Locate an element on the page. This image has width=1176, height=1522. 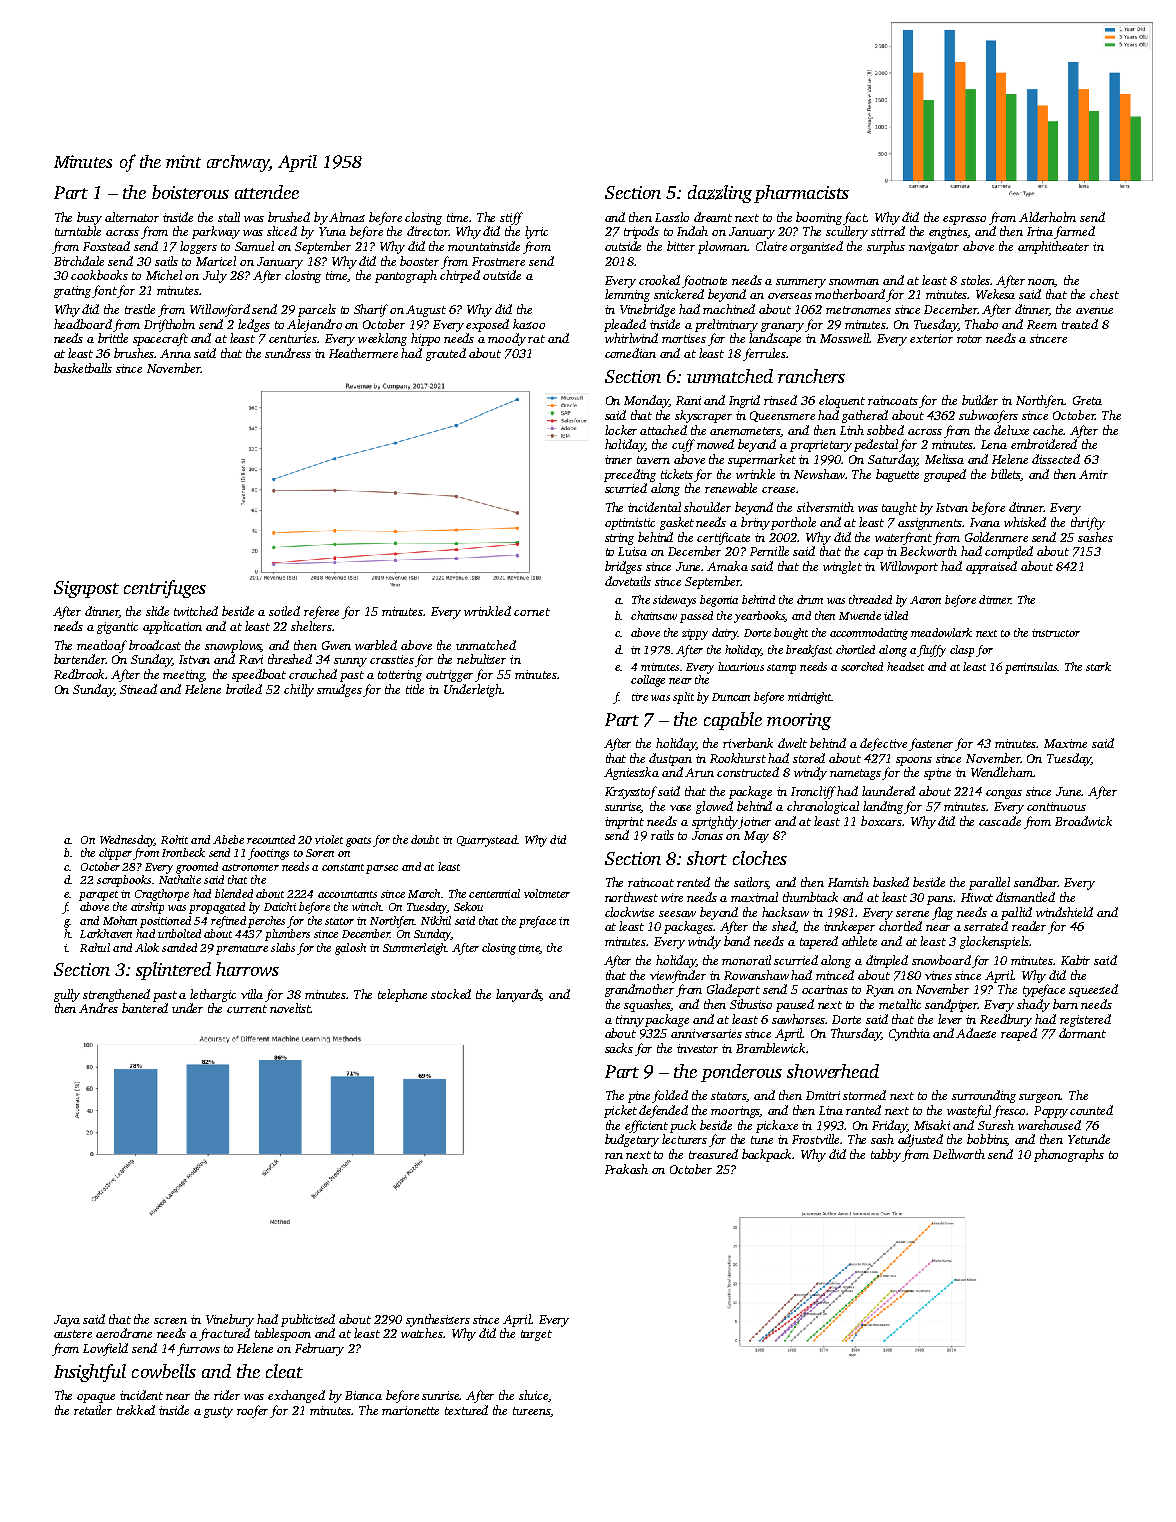
tureens is located at coordinates (532, 1412).
